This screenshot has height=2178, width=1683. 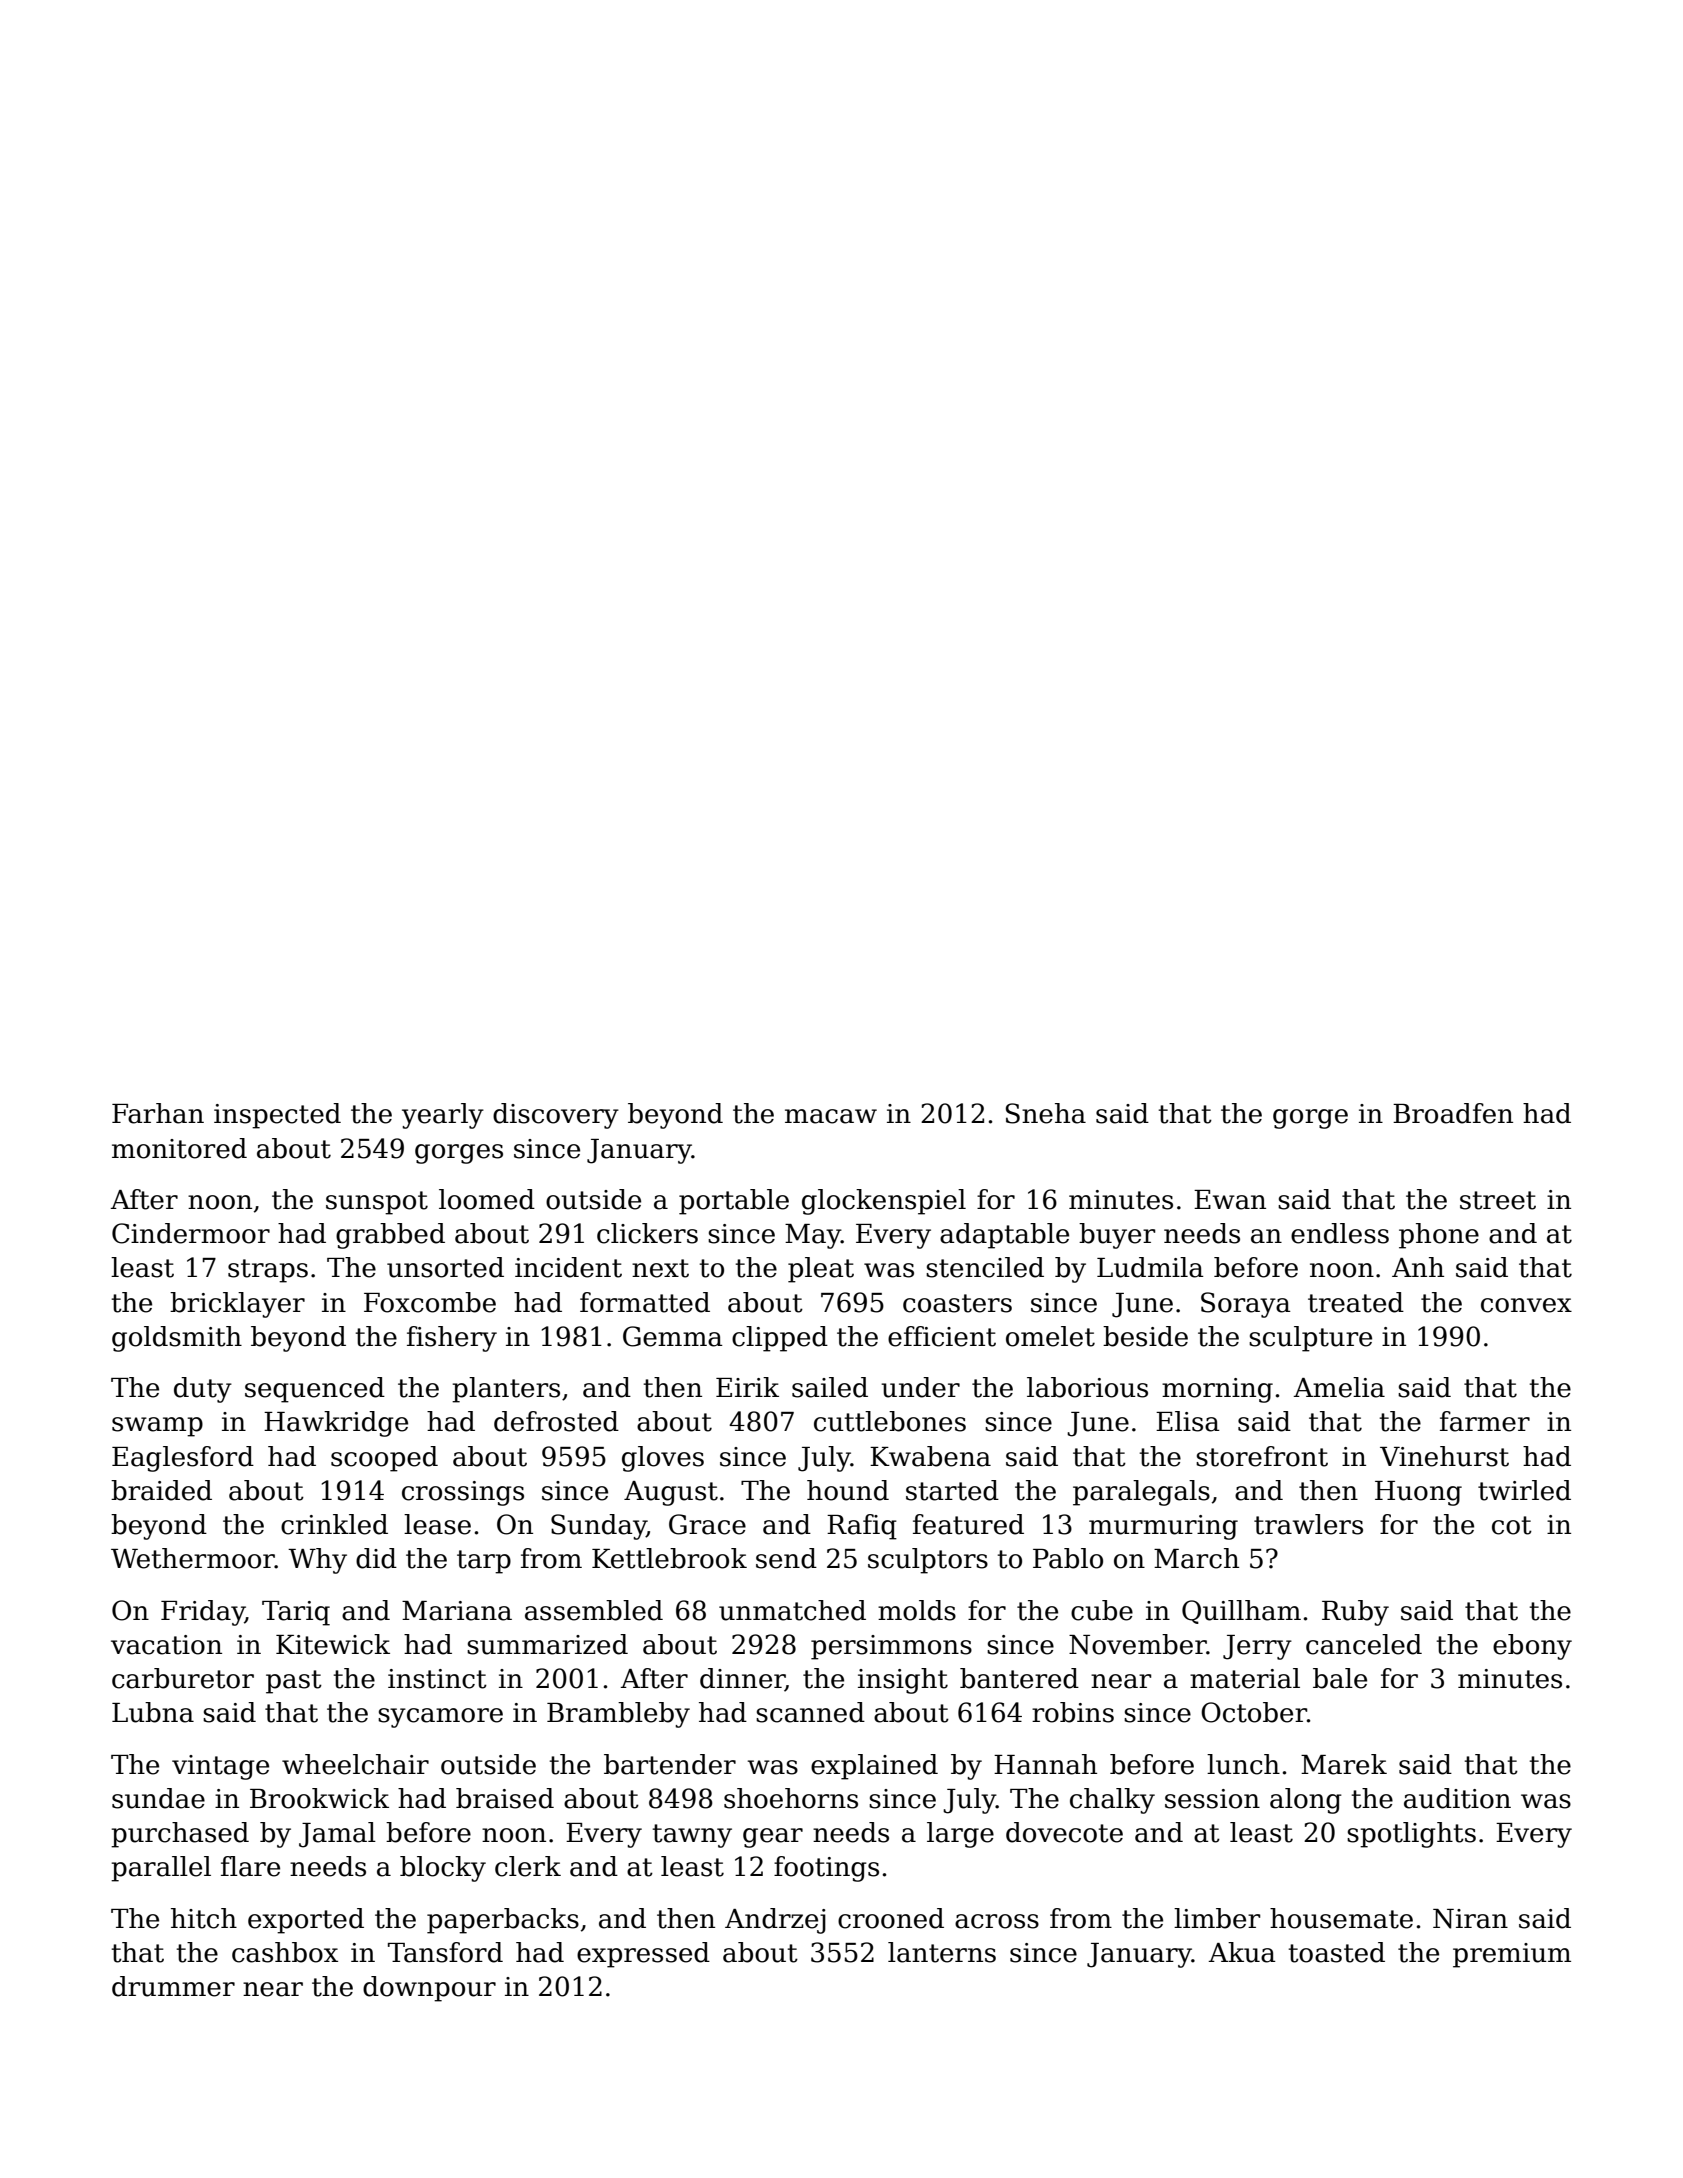 What do you see at coordinates (173, 1986) in the screenshot?
I see `drummer` at bounding box center [173, 1986].
